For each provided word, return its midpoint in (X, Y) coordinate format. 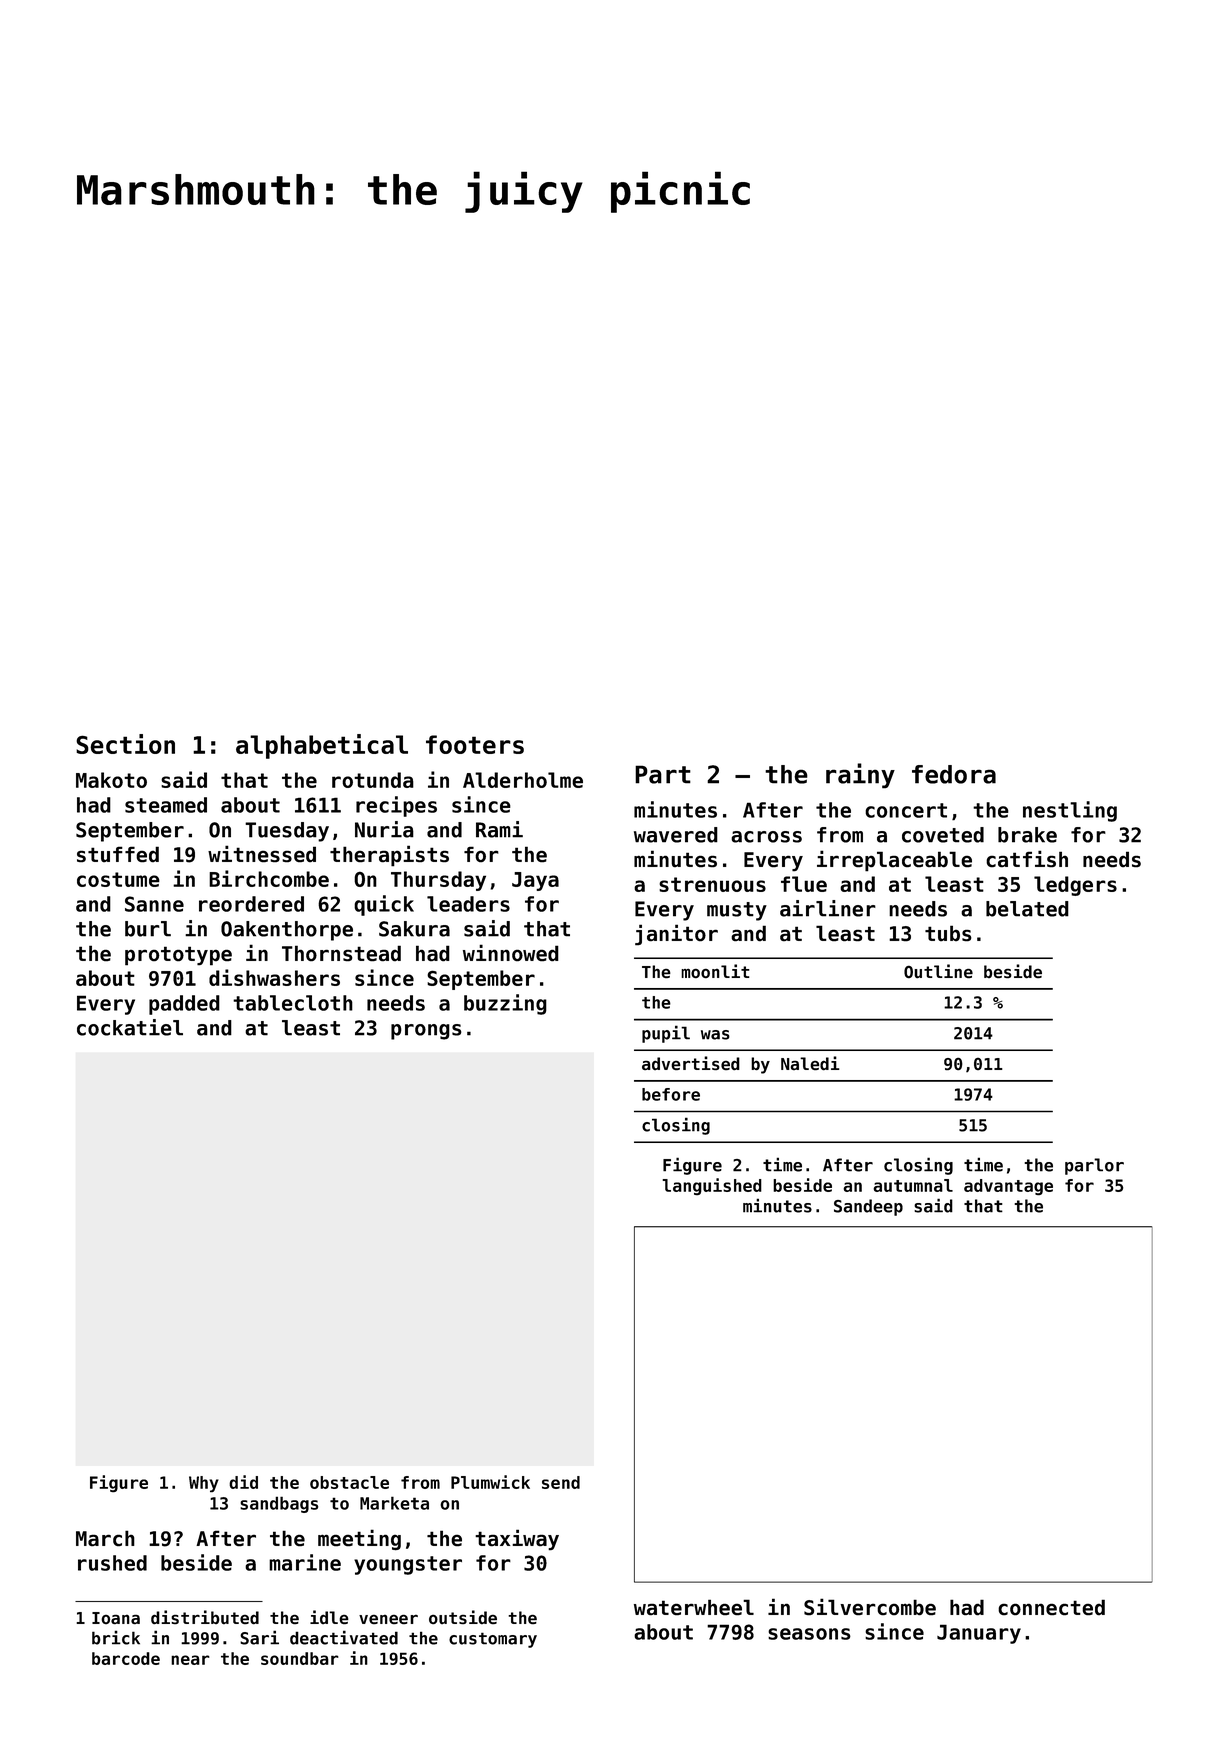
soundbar (300, 1658)
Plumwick (490, 1482)
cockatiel (130, 1027)
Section (125, 744)
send (561, 1482)
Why (204, 1484)
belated (1027, 909)
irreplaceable (894, 861)
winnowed (511, 953)
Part (663, 774)
